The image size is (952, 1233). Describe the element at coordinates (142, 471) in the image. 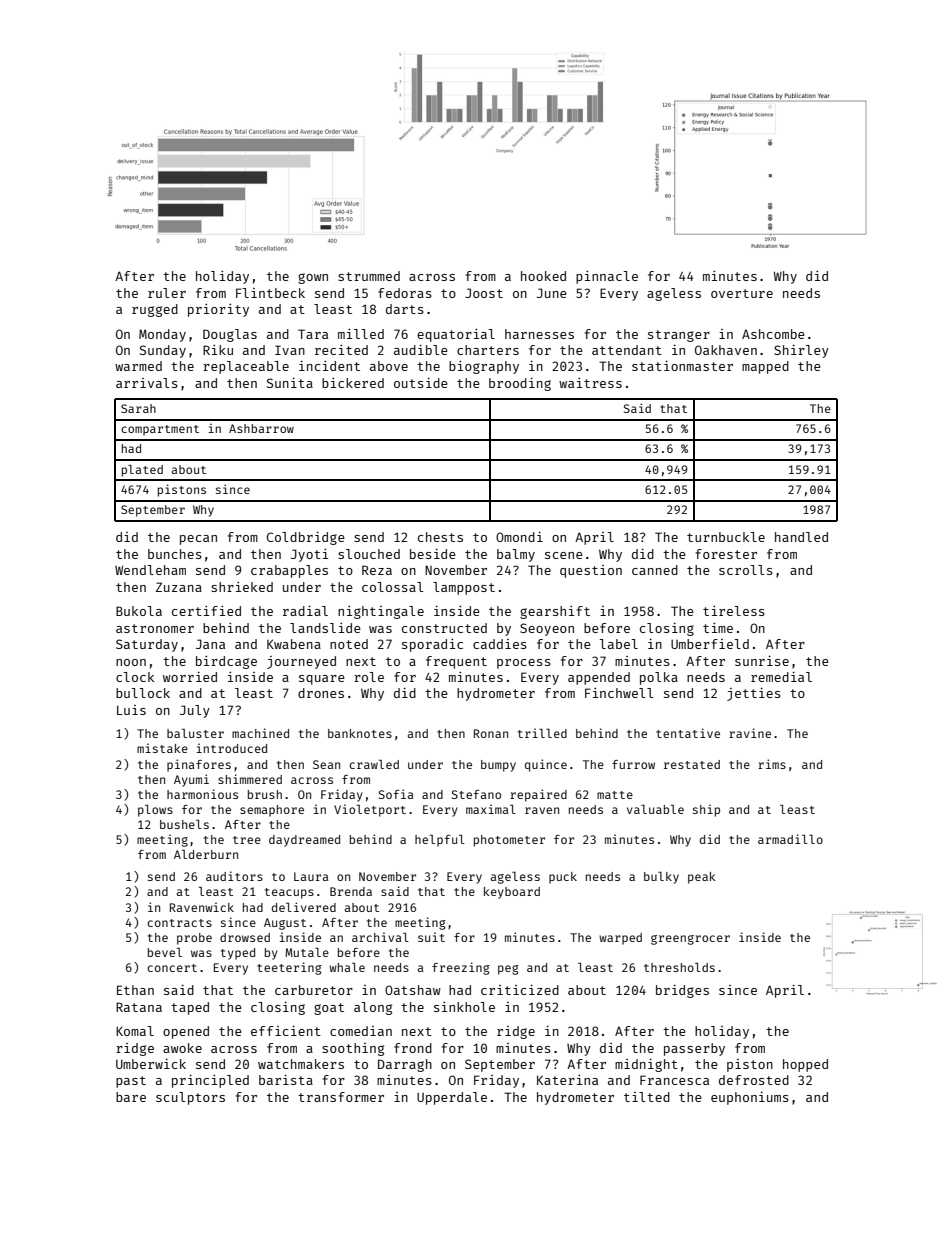

I see `plated` at that location.
